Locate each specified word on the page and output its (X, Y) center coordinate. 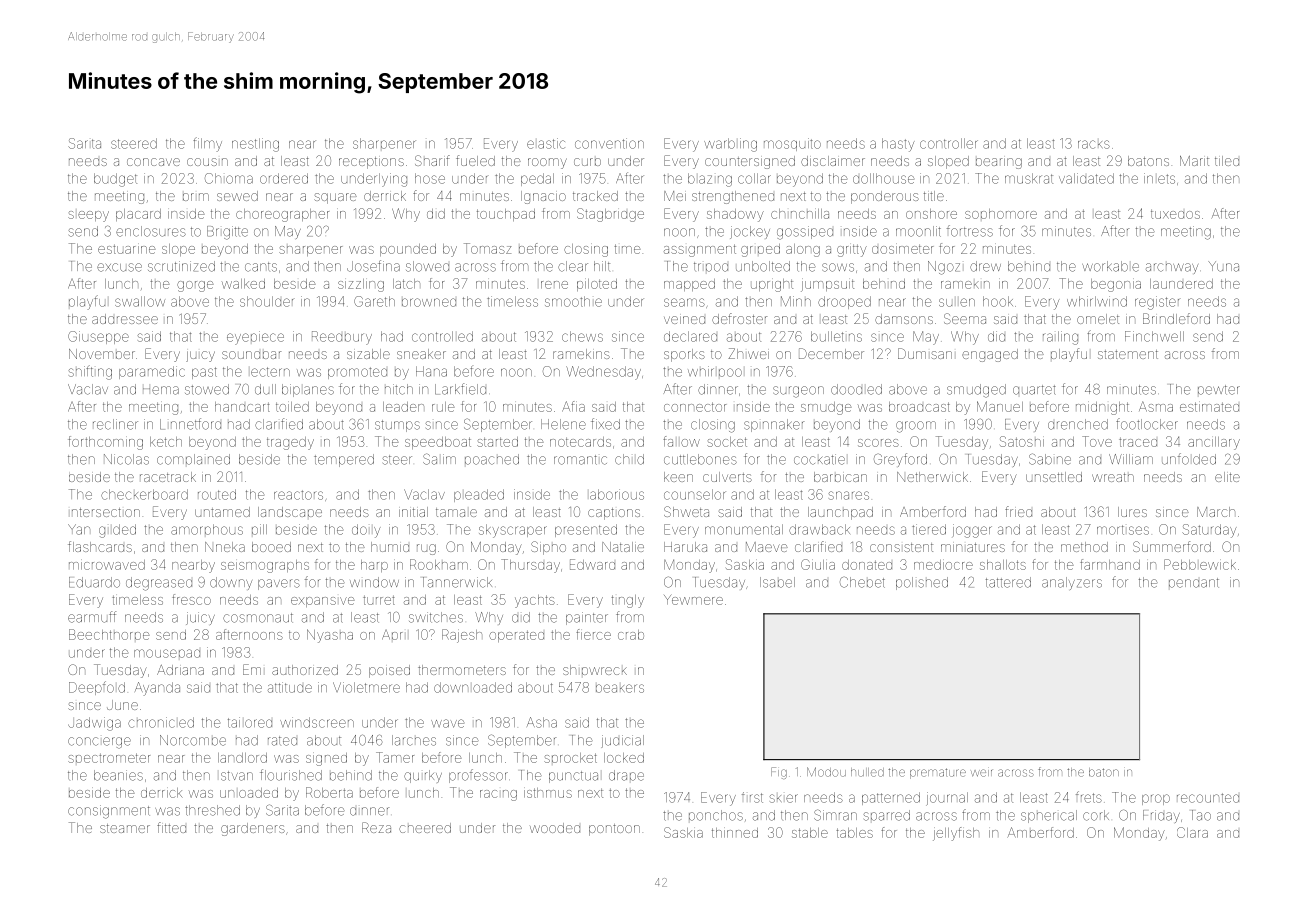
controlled (442, 336)
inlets (1159, 178)
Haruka (685, 547)
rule (443, 407)
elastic (546, 143)
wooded (555, 828)
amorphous (207, 529)
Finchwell (1154, 336)
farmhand (1110, 564)
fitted (171, 827)
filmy (207, 144)
